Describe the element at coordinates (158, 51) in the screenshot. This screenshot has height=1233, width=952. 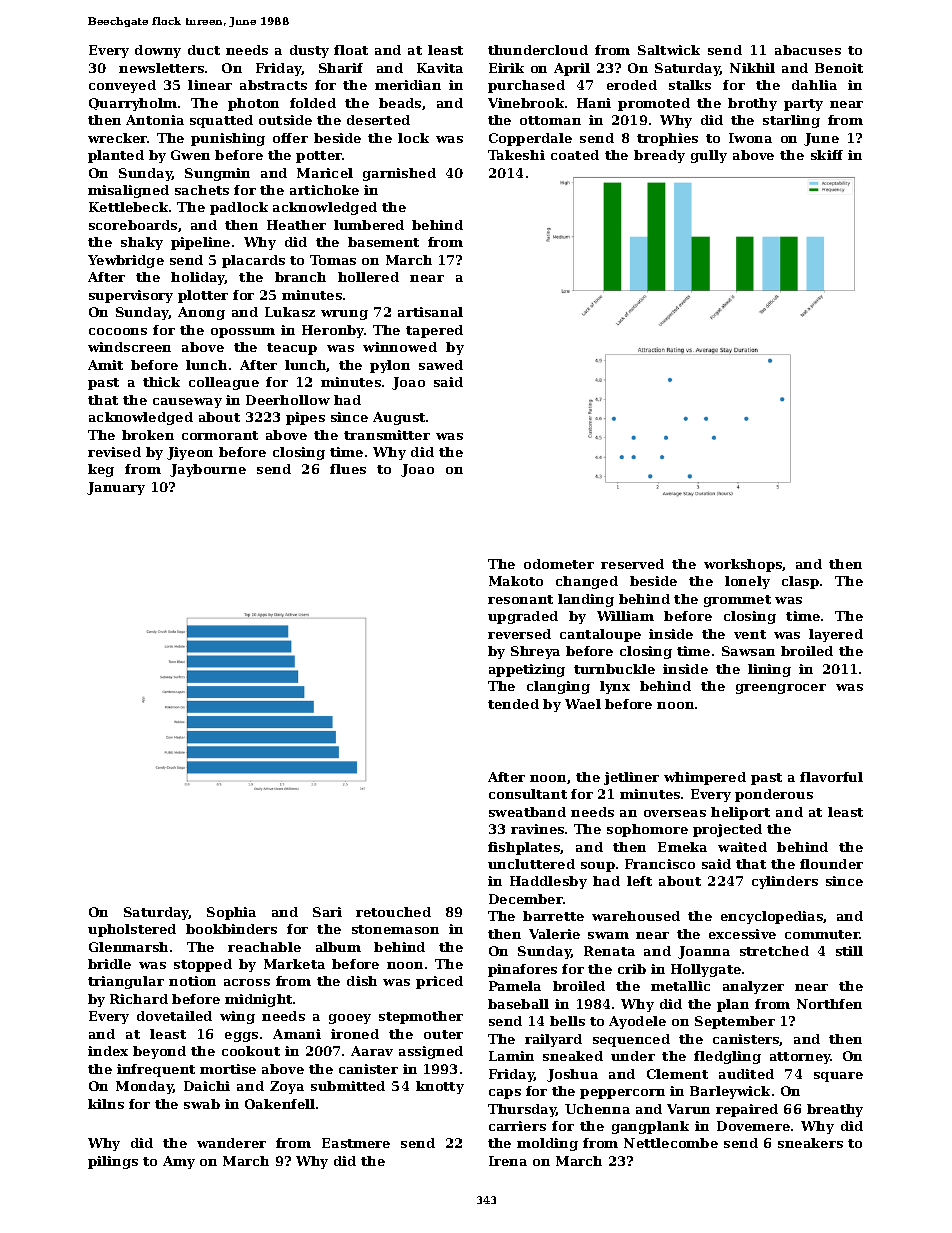
I see `downy` at that location.
